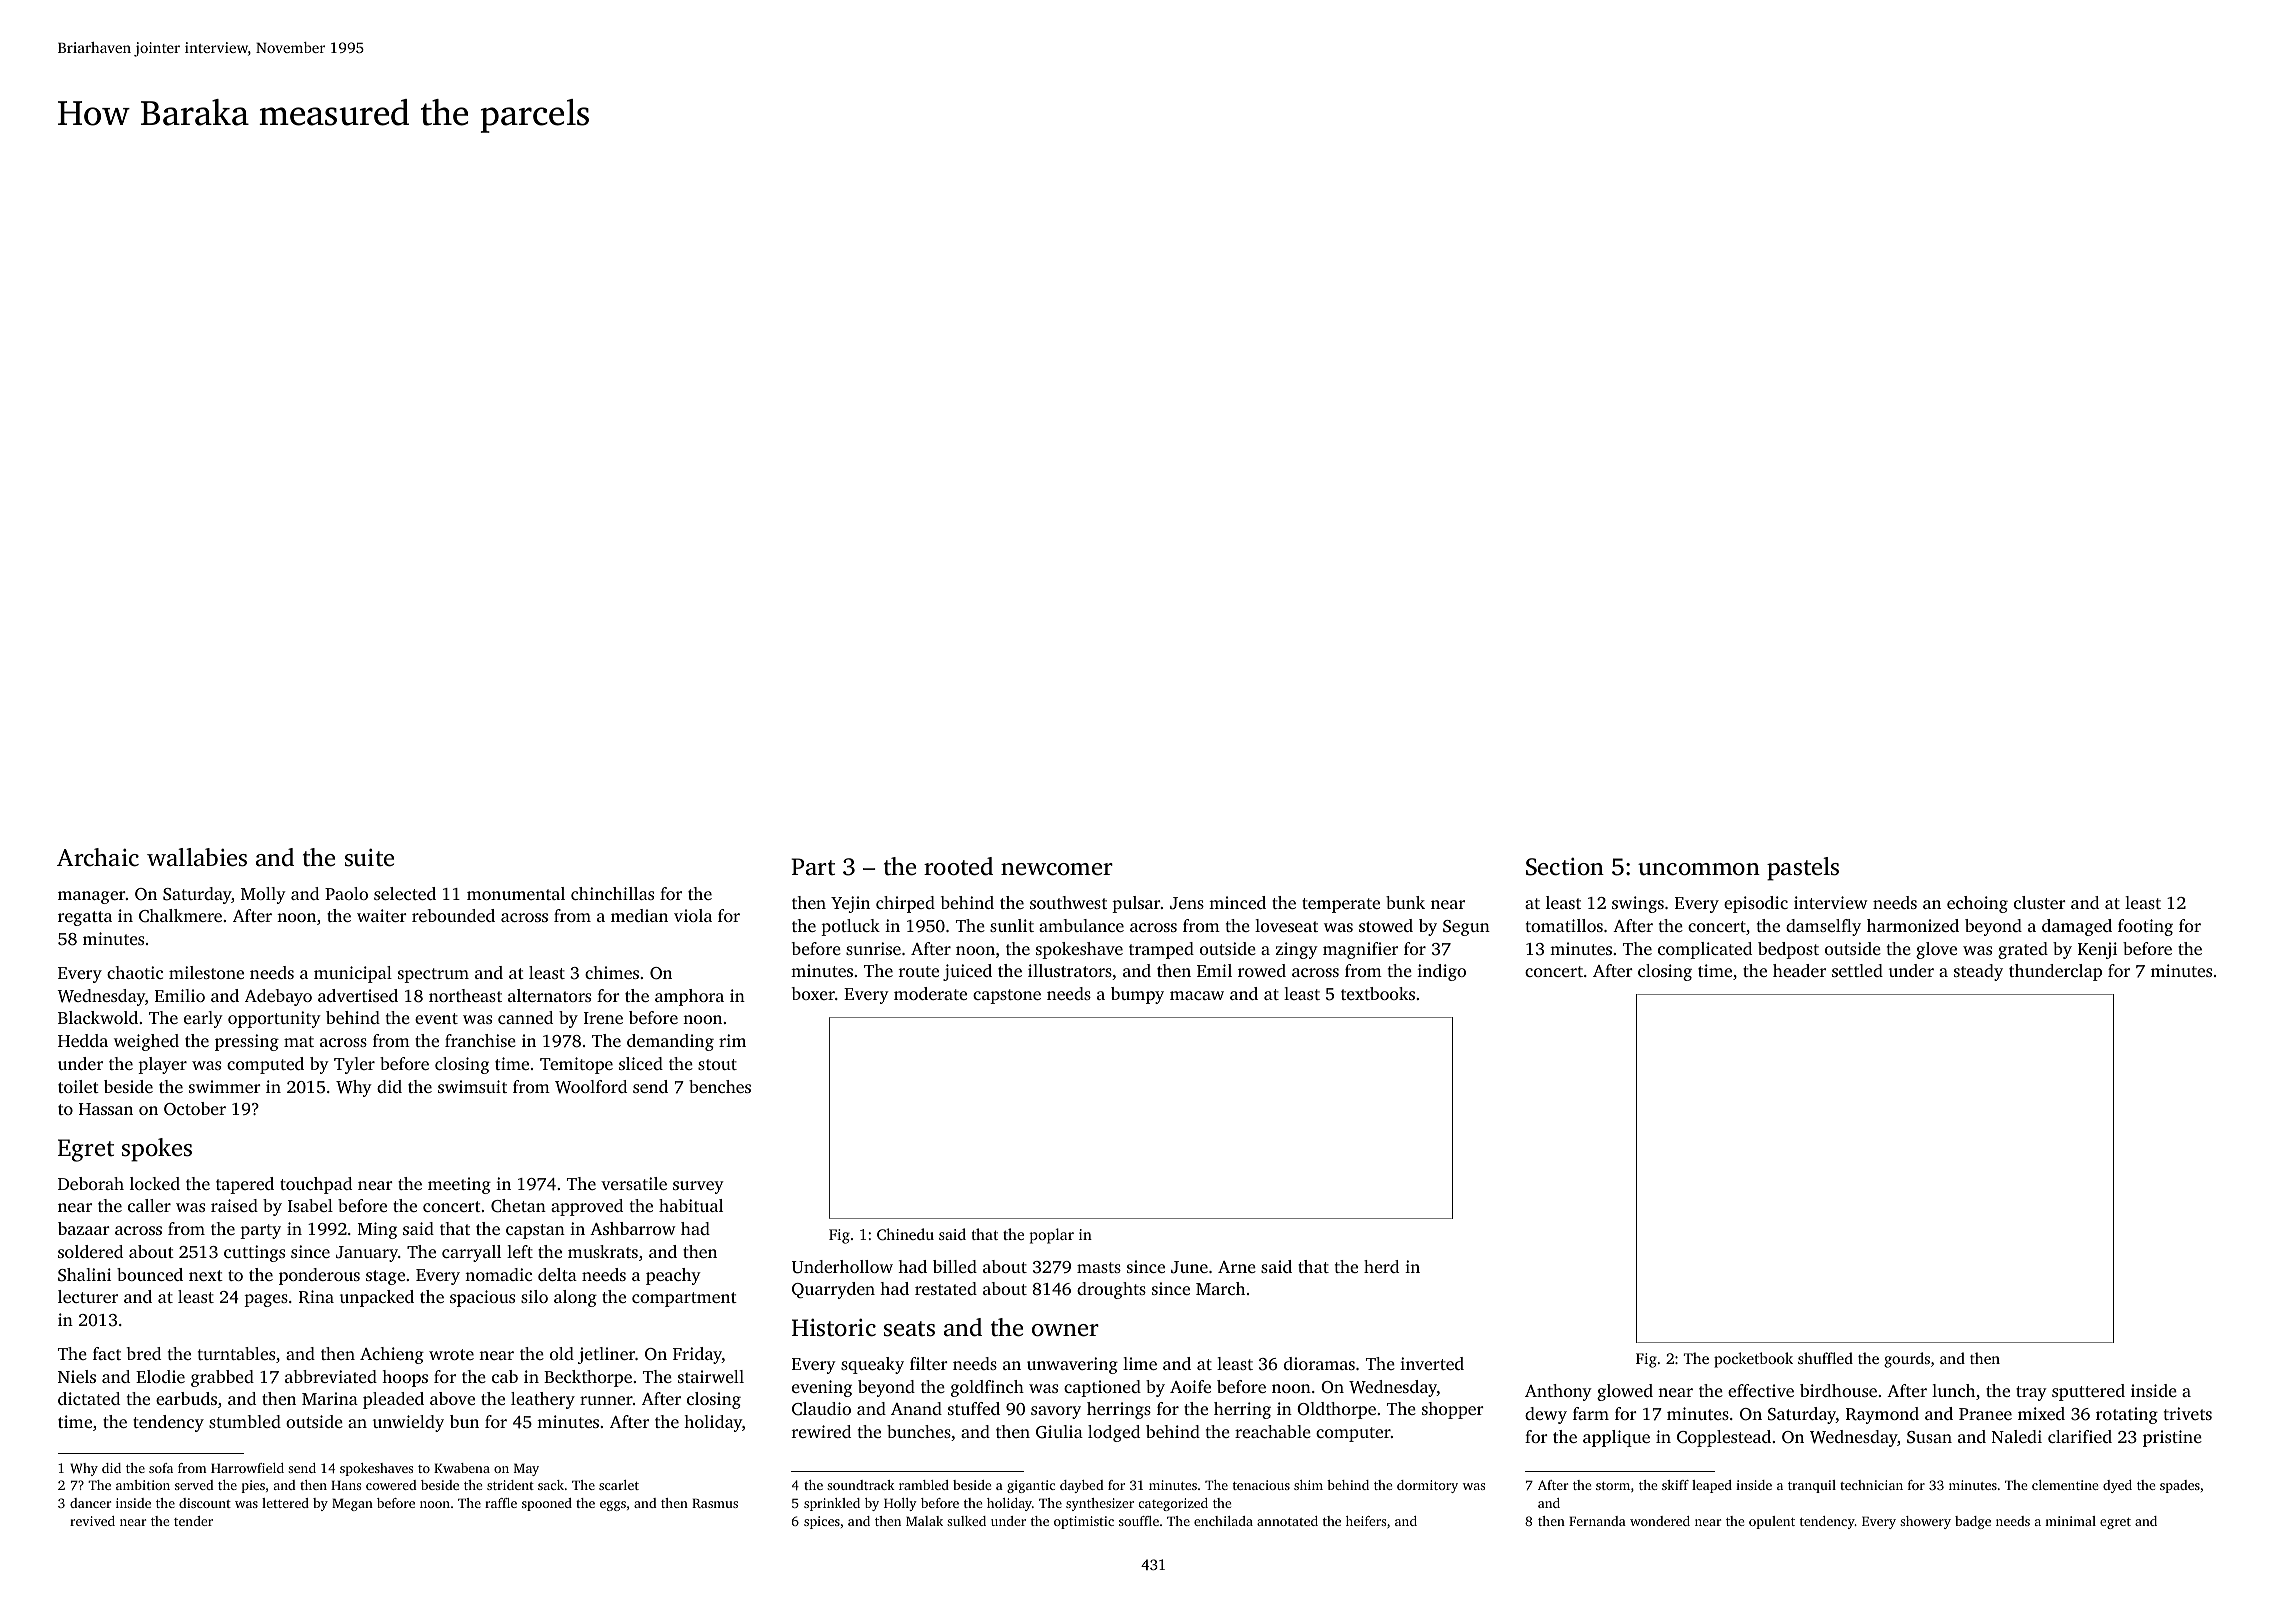 Image resolution: width=2282 pixels, height=1614 pixels. I want to click on rebounded, so click(453, 915).
